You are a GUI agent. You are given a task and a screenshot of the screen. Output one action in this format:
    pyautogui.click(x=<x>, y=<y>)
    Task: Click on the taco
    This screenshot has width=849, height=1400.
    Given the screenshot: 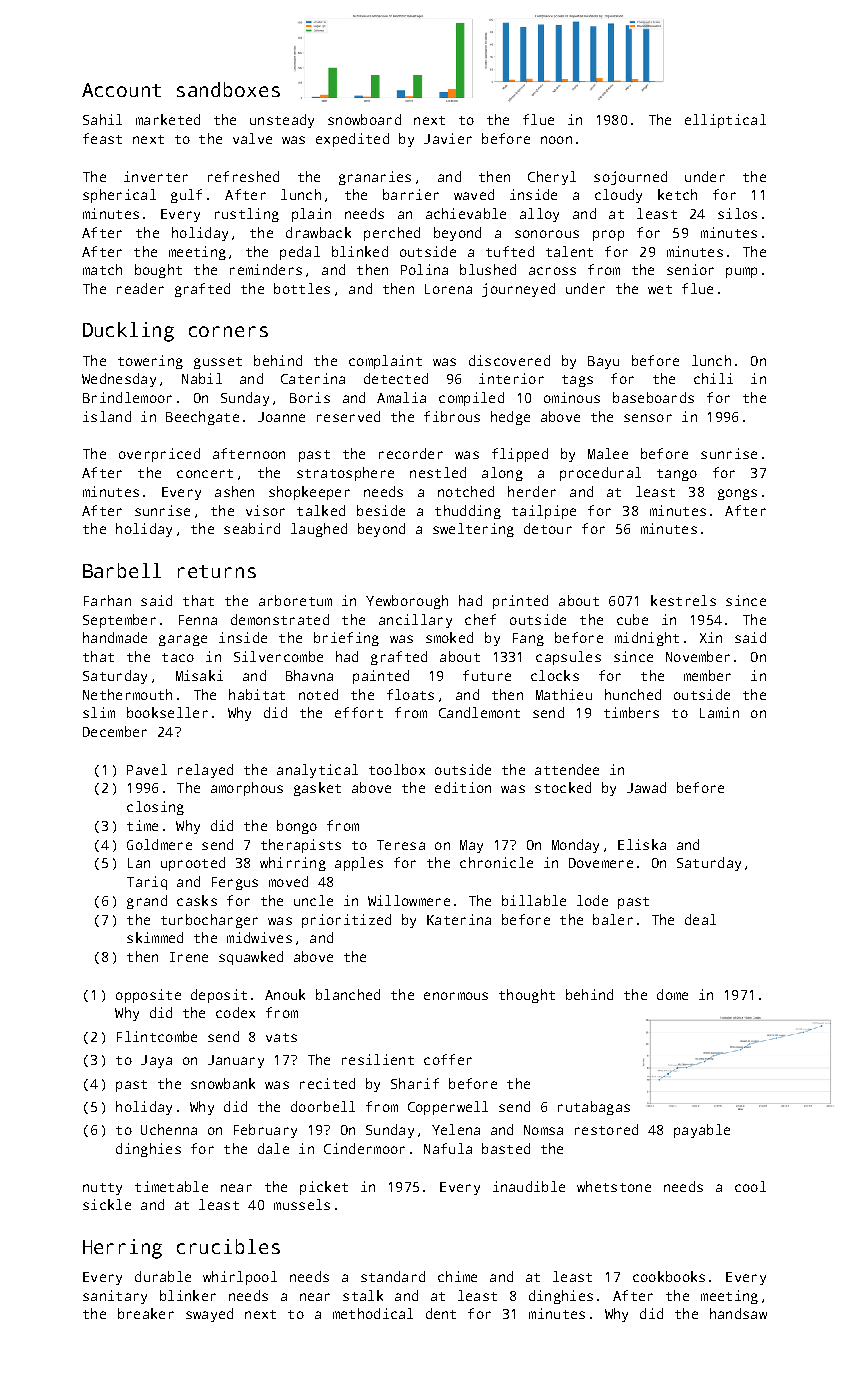 What is the action you would take?
    pyautogui.click(x=178, y=657)
